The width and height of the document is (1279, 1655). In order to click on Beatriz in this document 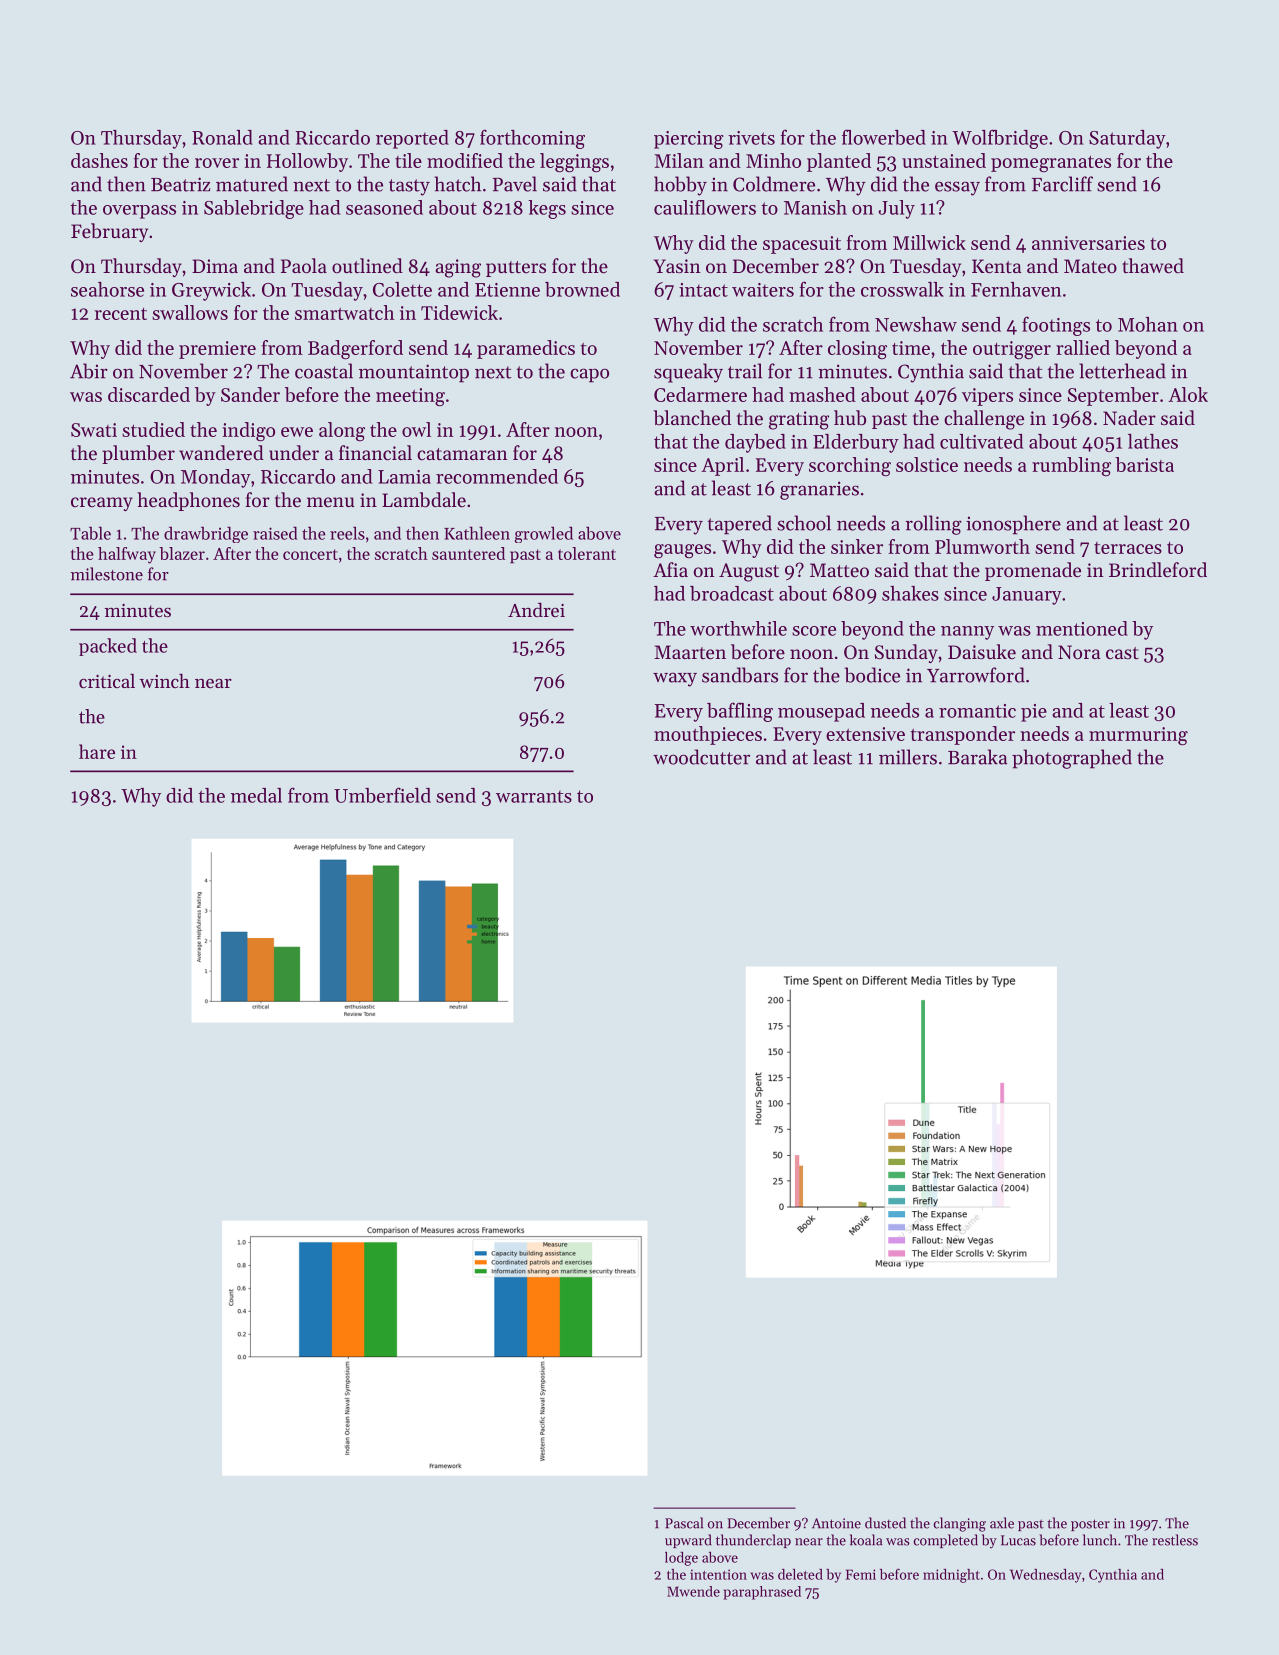, I will do `click(180, 184)`.
